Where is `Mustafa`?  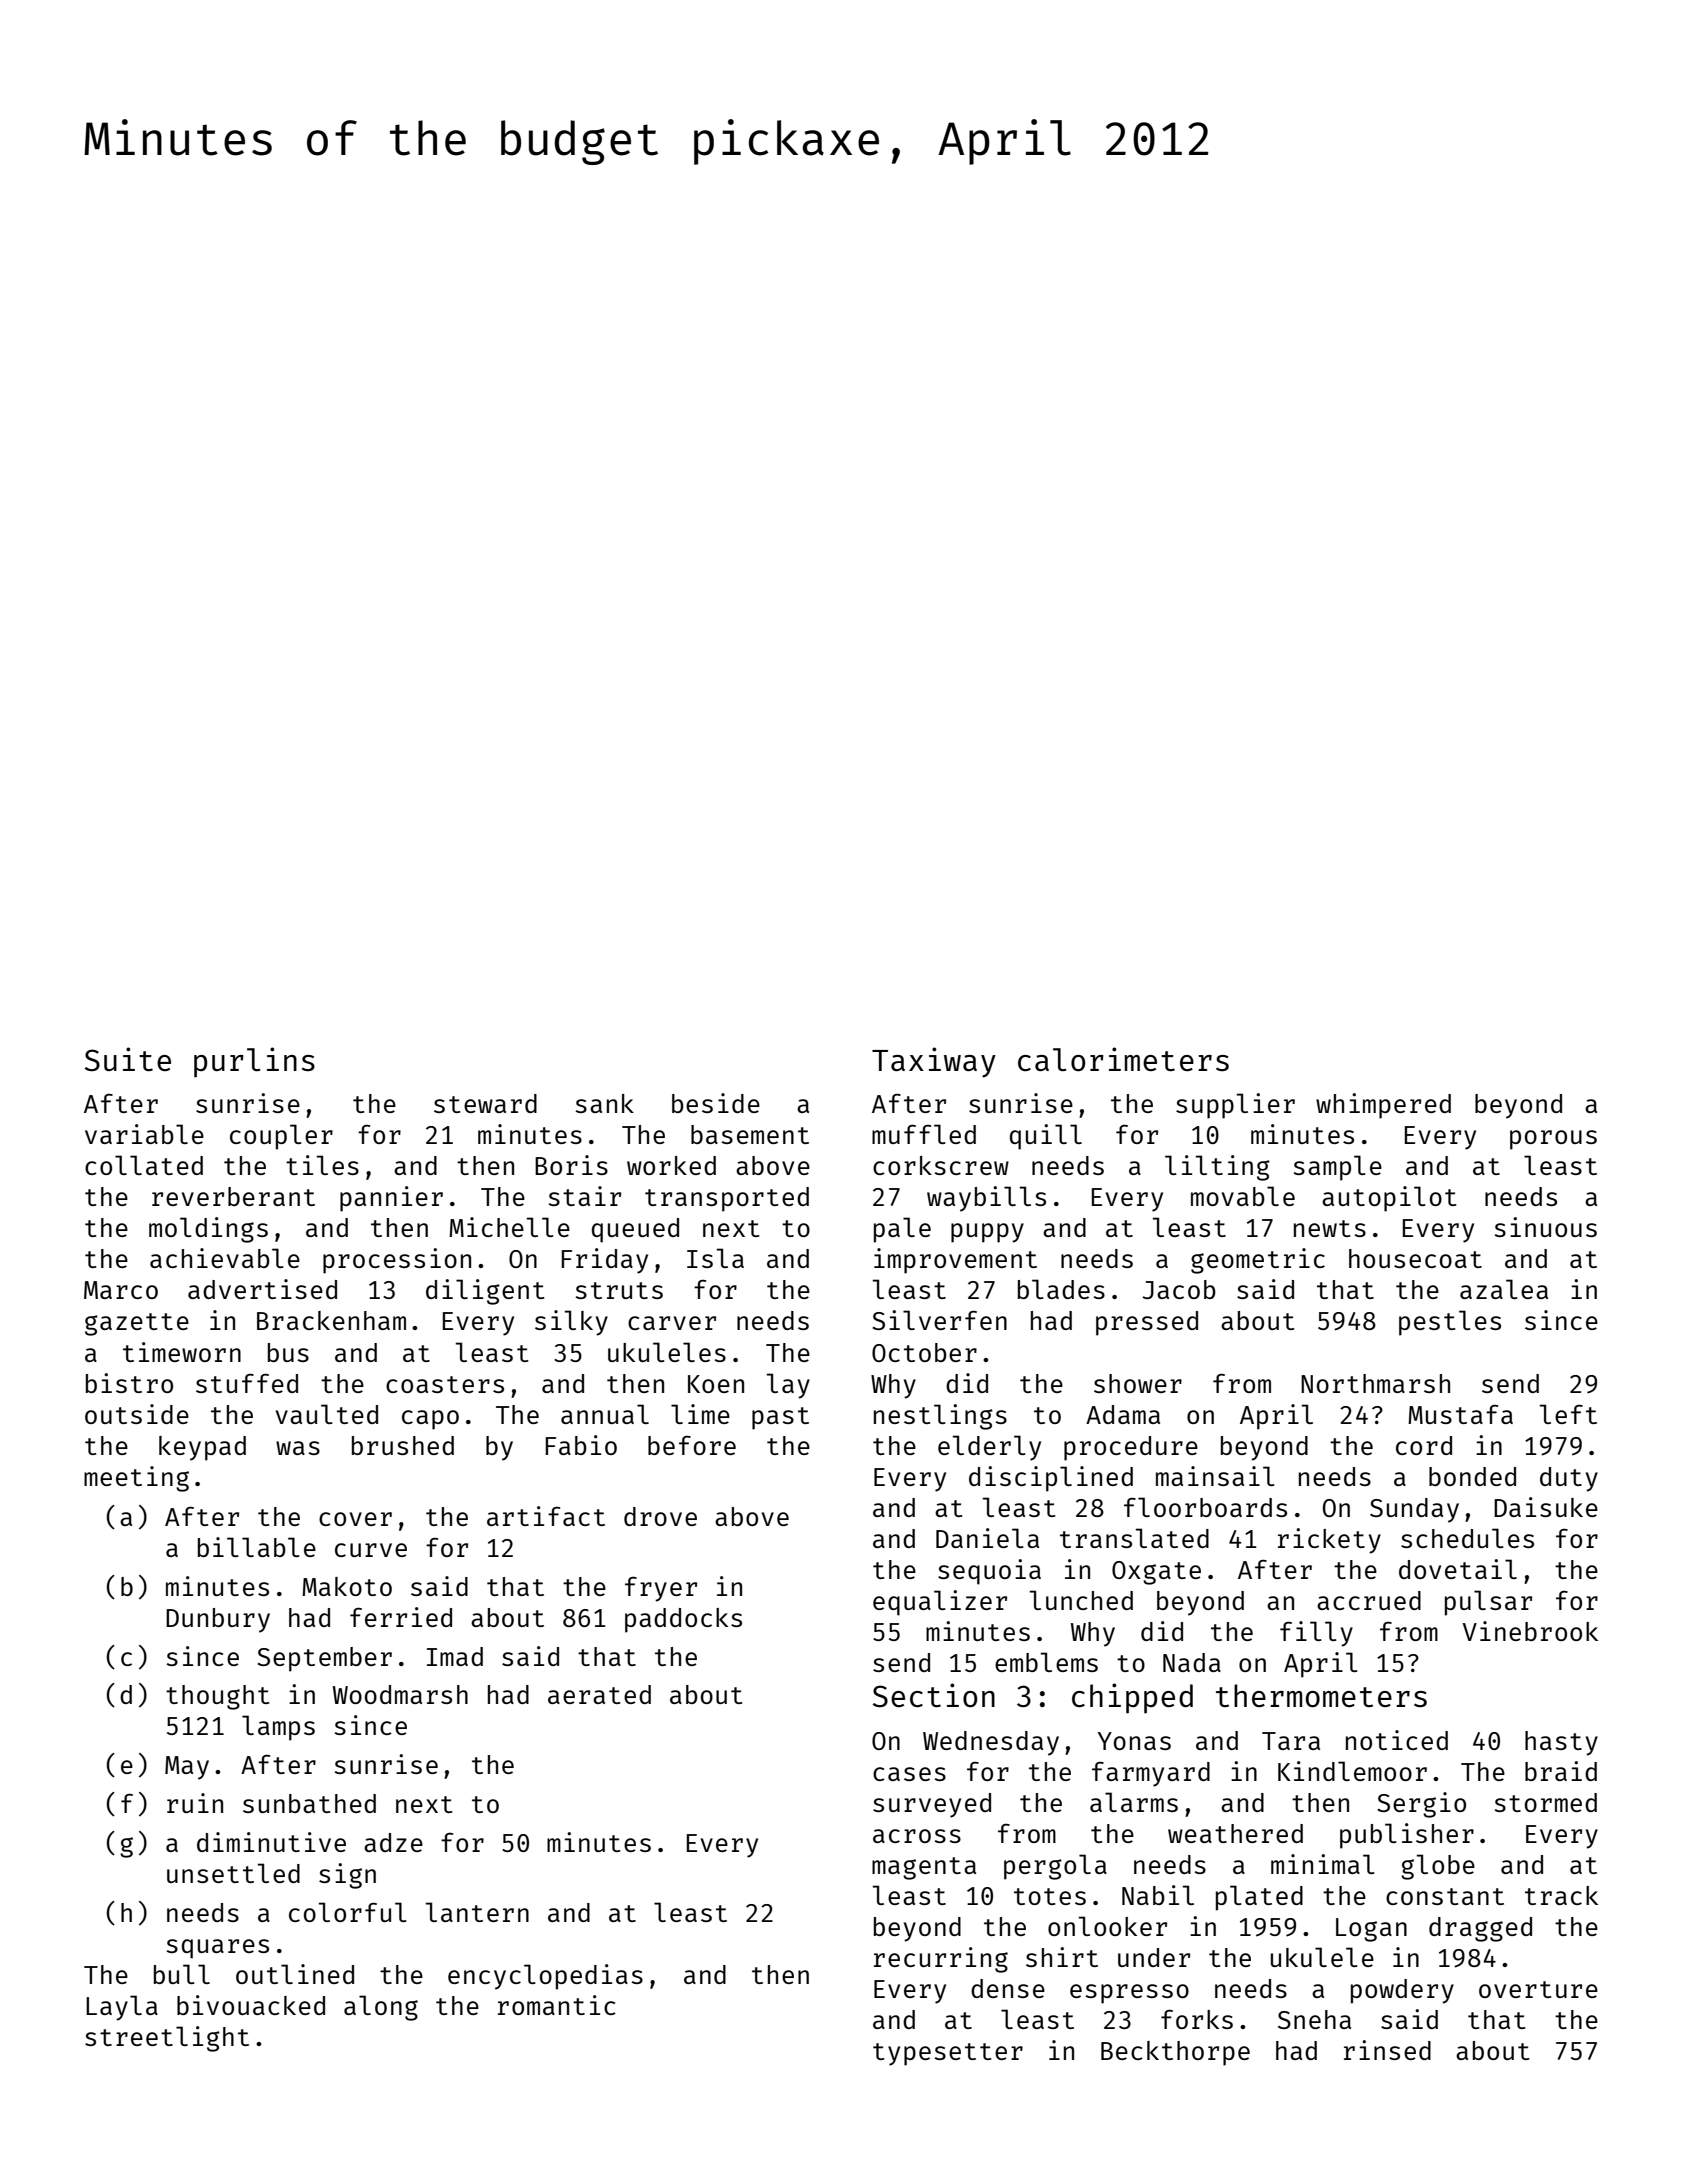 Mustafa is located at coordinates (1460, 1414).
